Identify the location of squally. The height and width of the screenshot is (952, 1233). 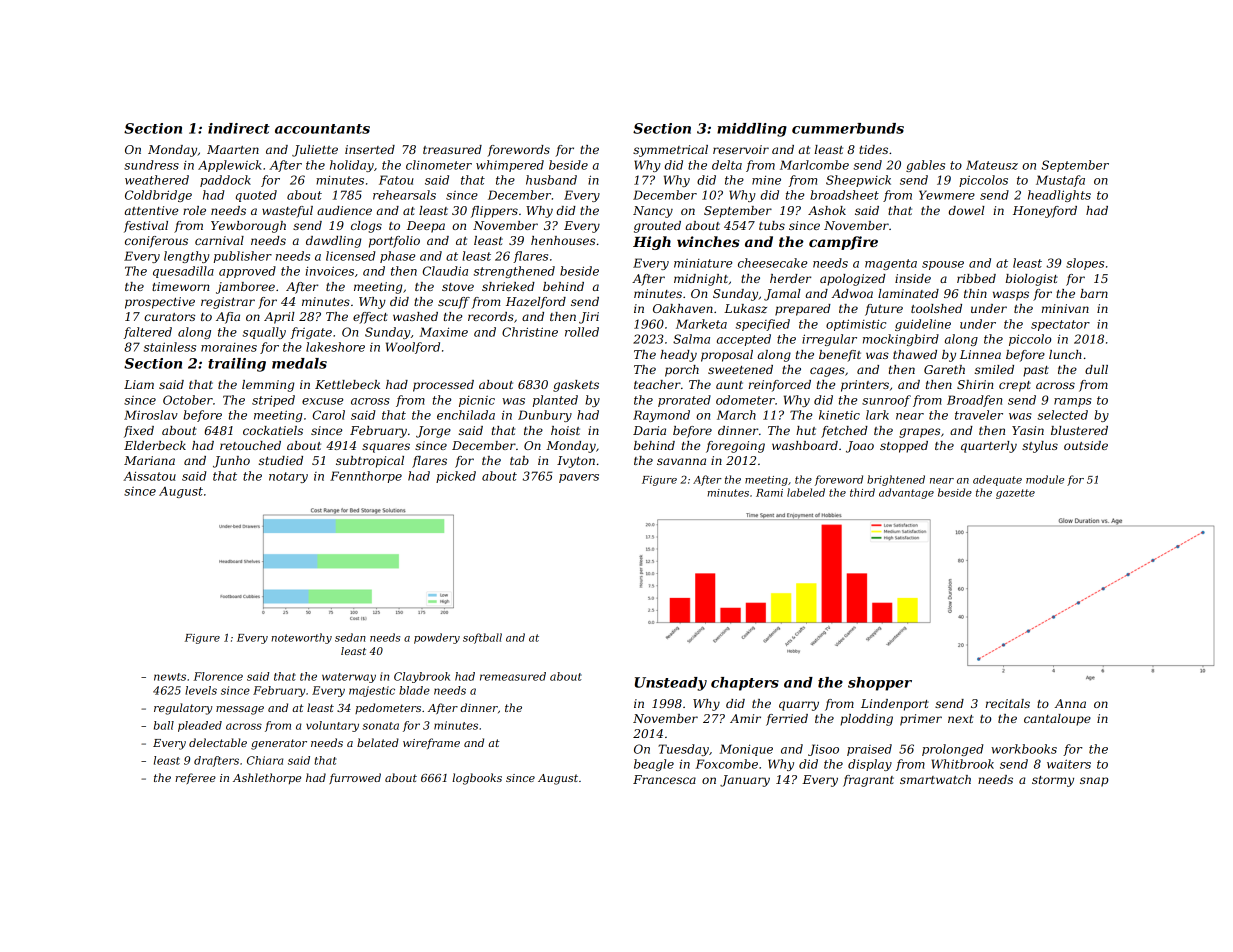
(264, 333).
